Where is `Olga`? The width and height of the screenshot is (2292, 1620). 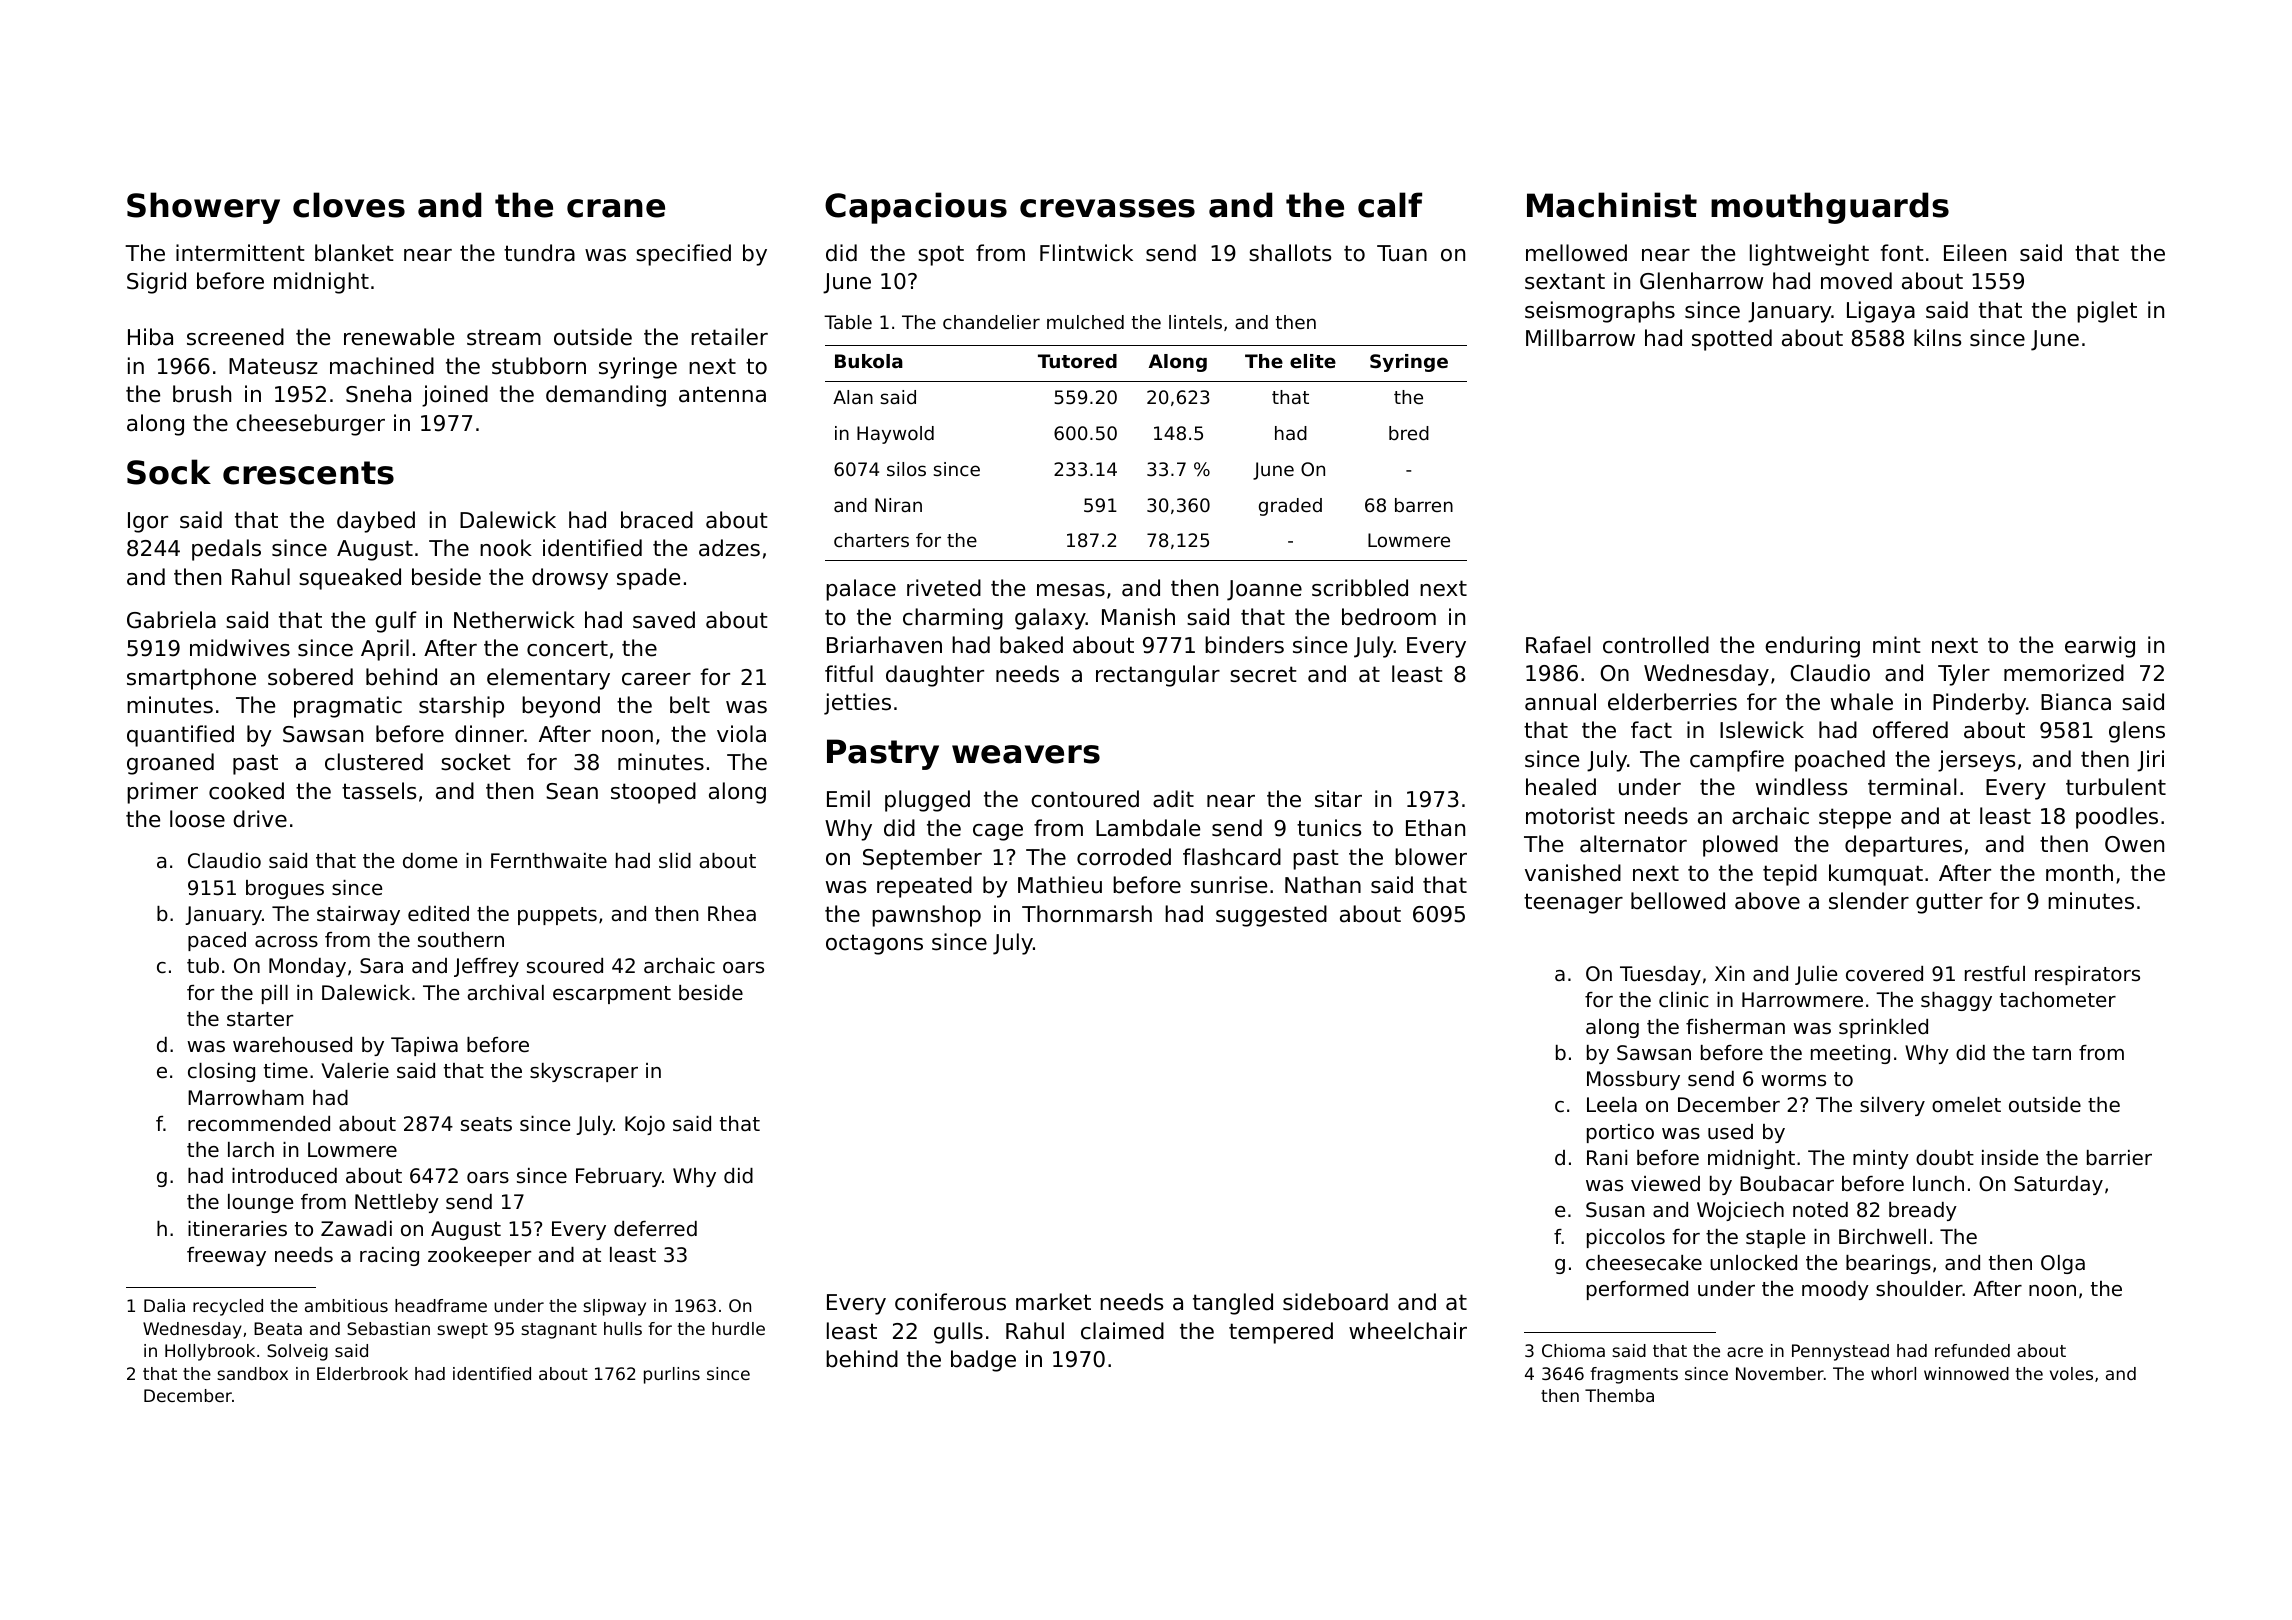 Olga is located at coordinates (2063, 1264).
